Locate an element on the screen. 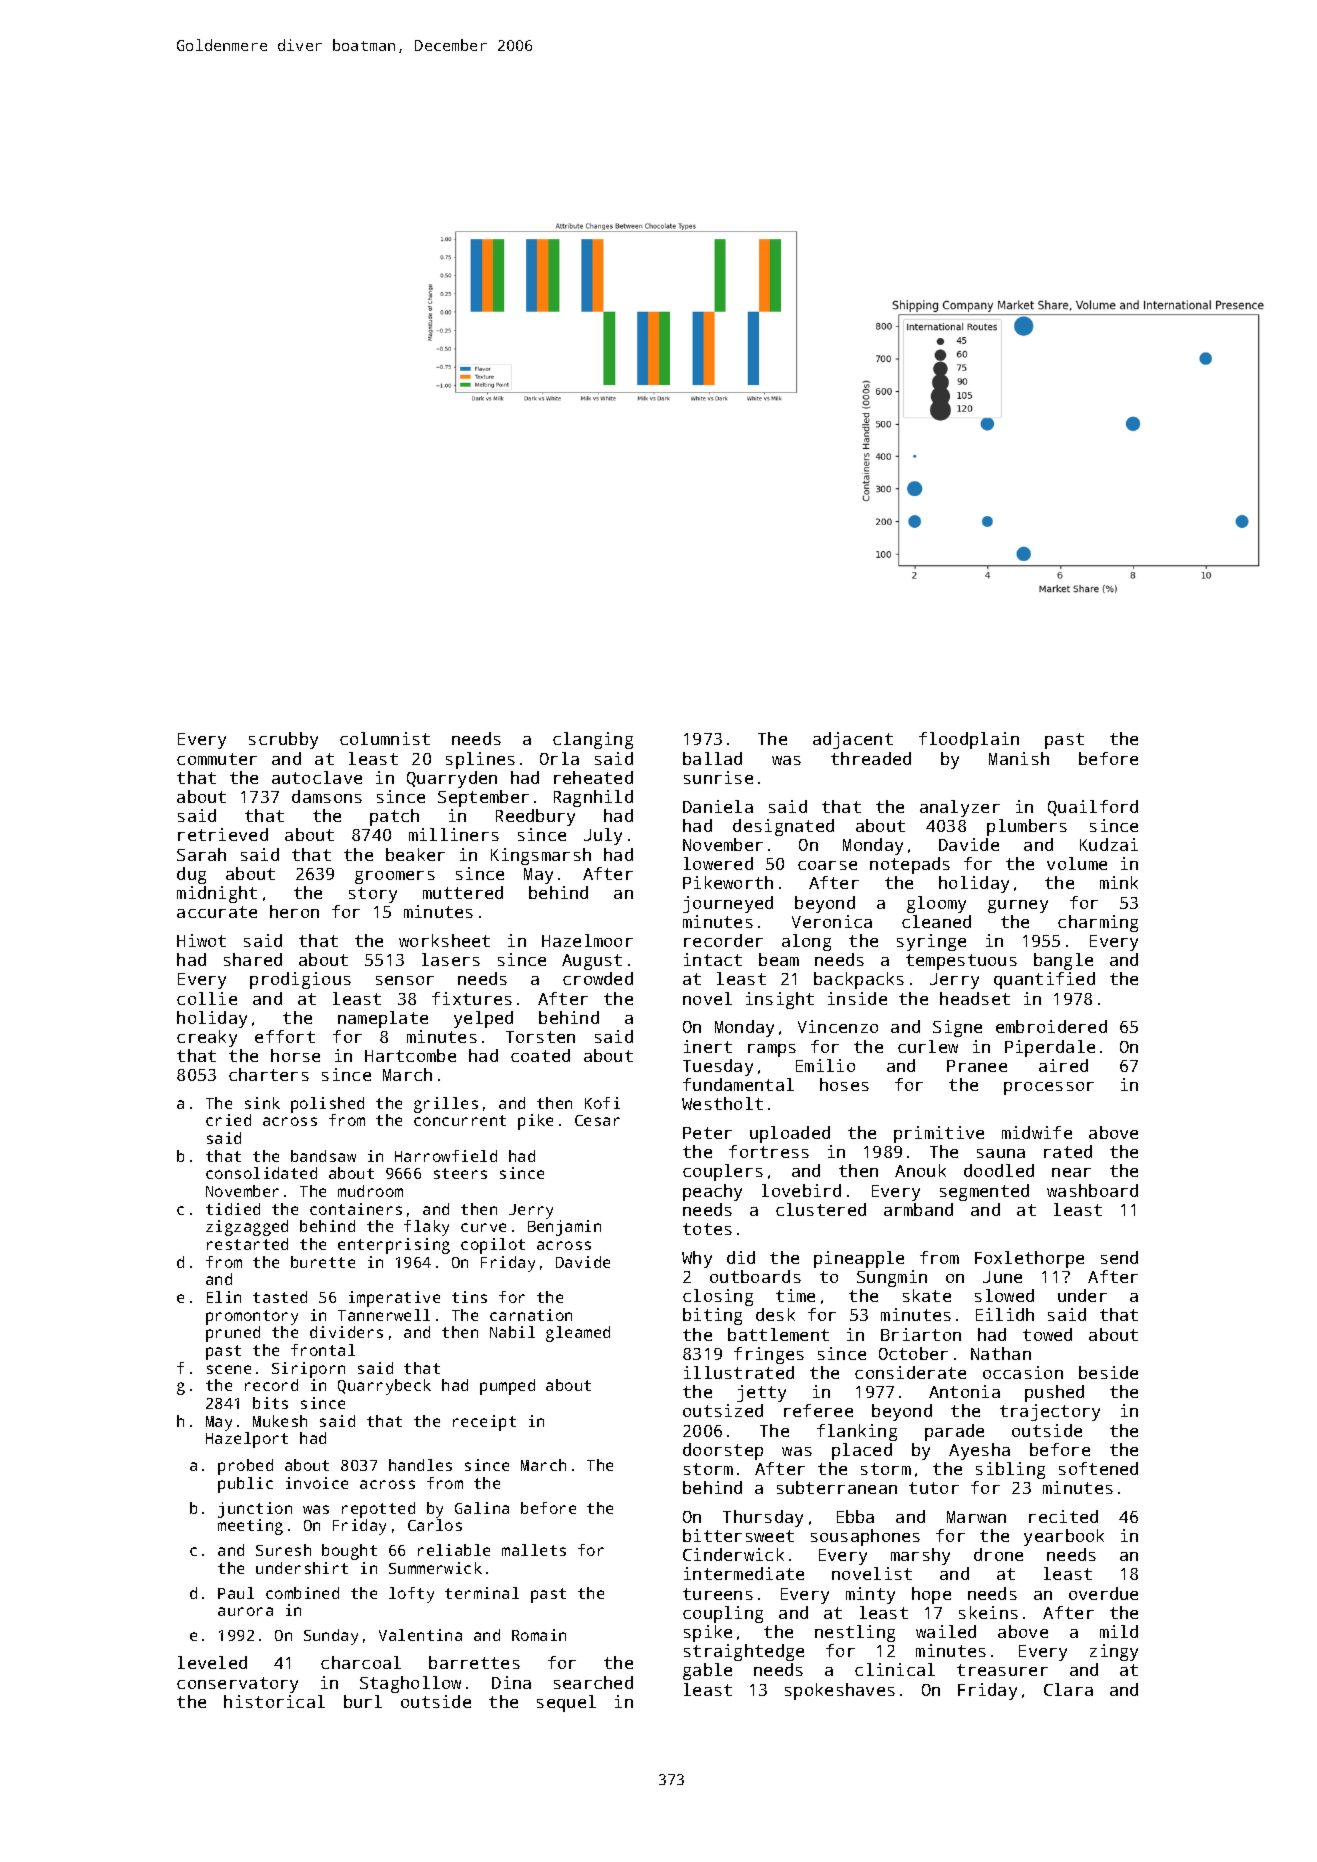 Image resolution: width=1317 pixels, height=1862 pixels. Foxlethorpe is located at coordinates (1029, 1259).
